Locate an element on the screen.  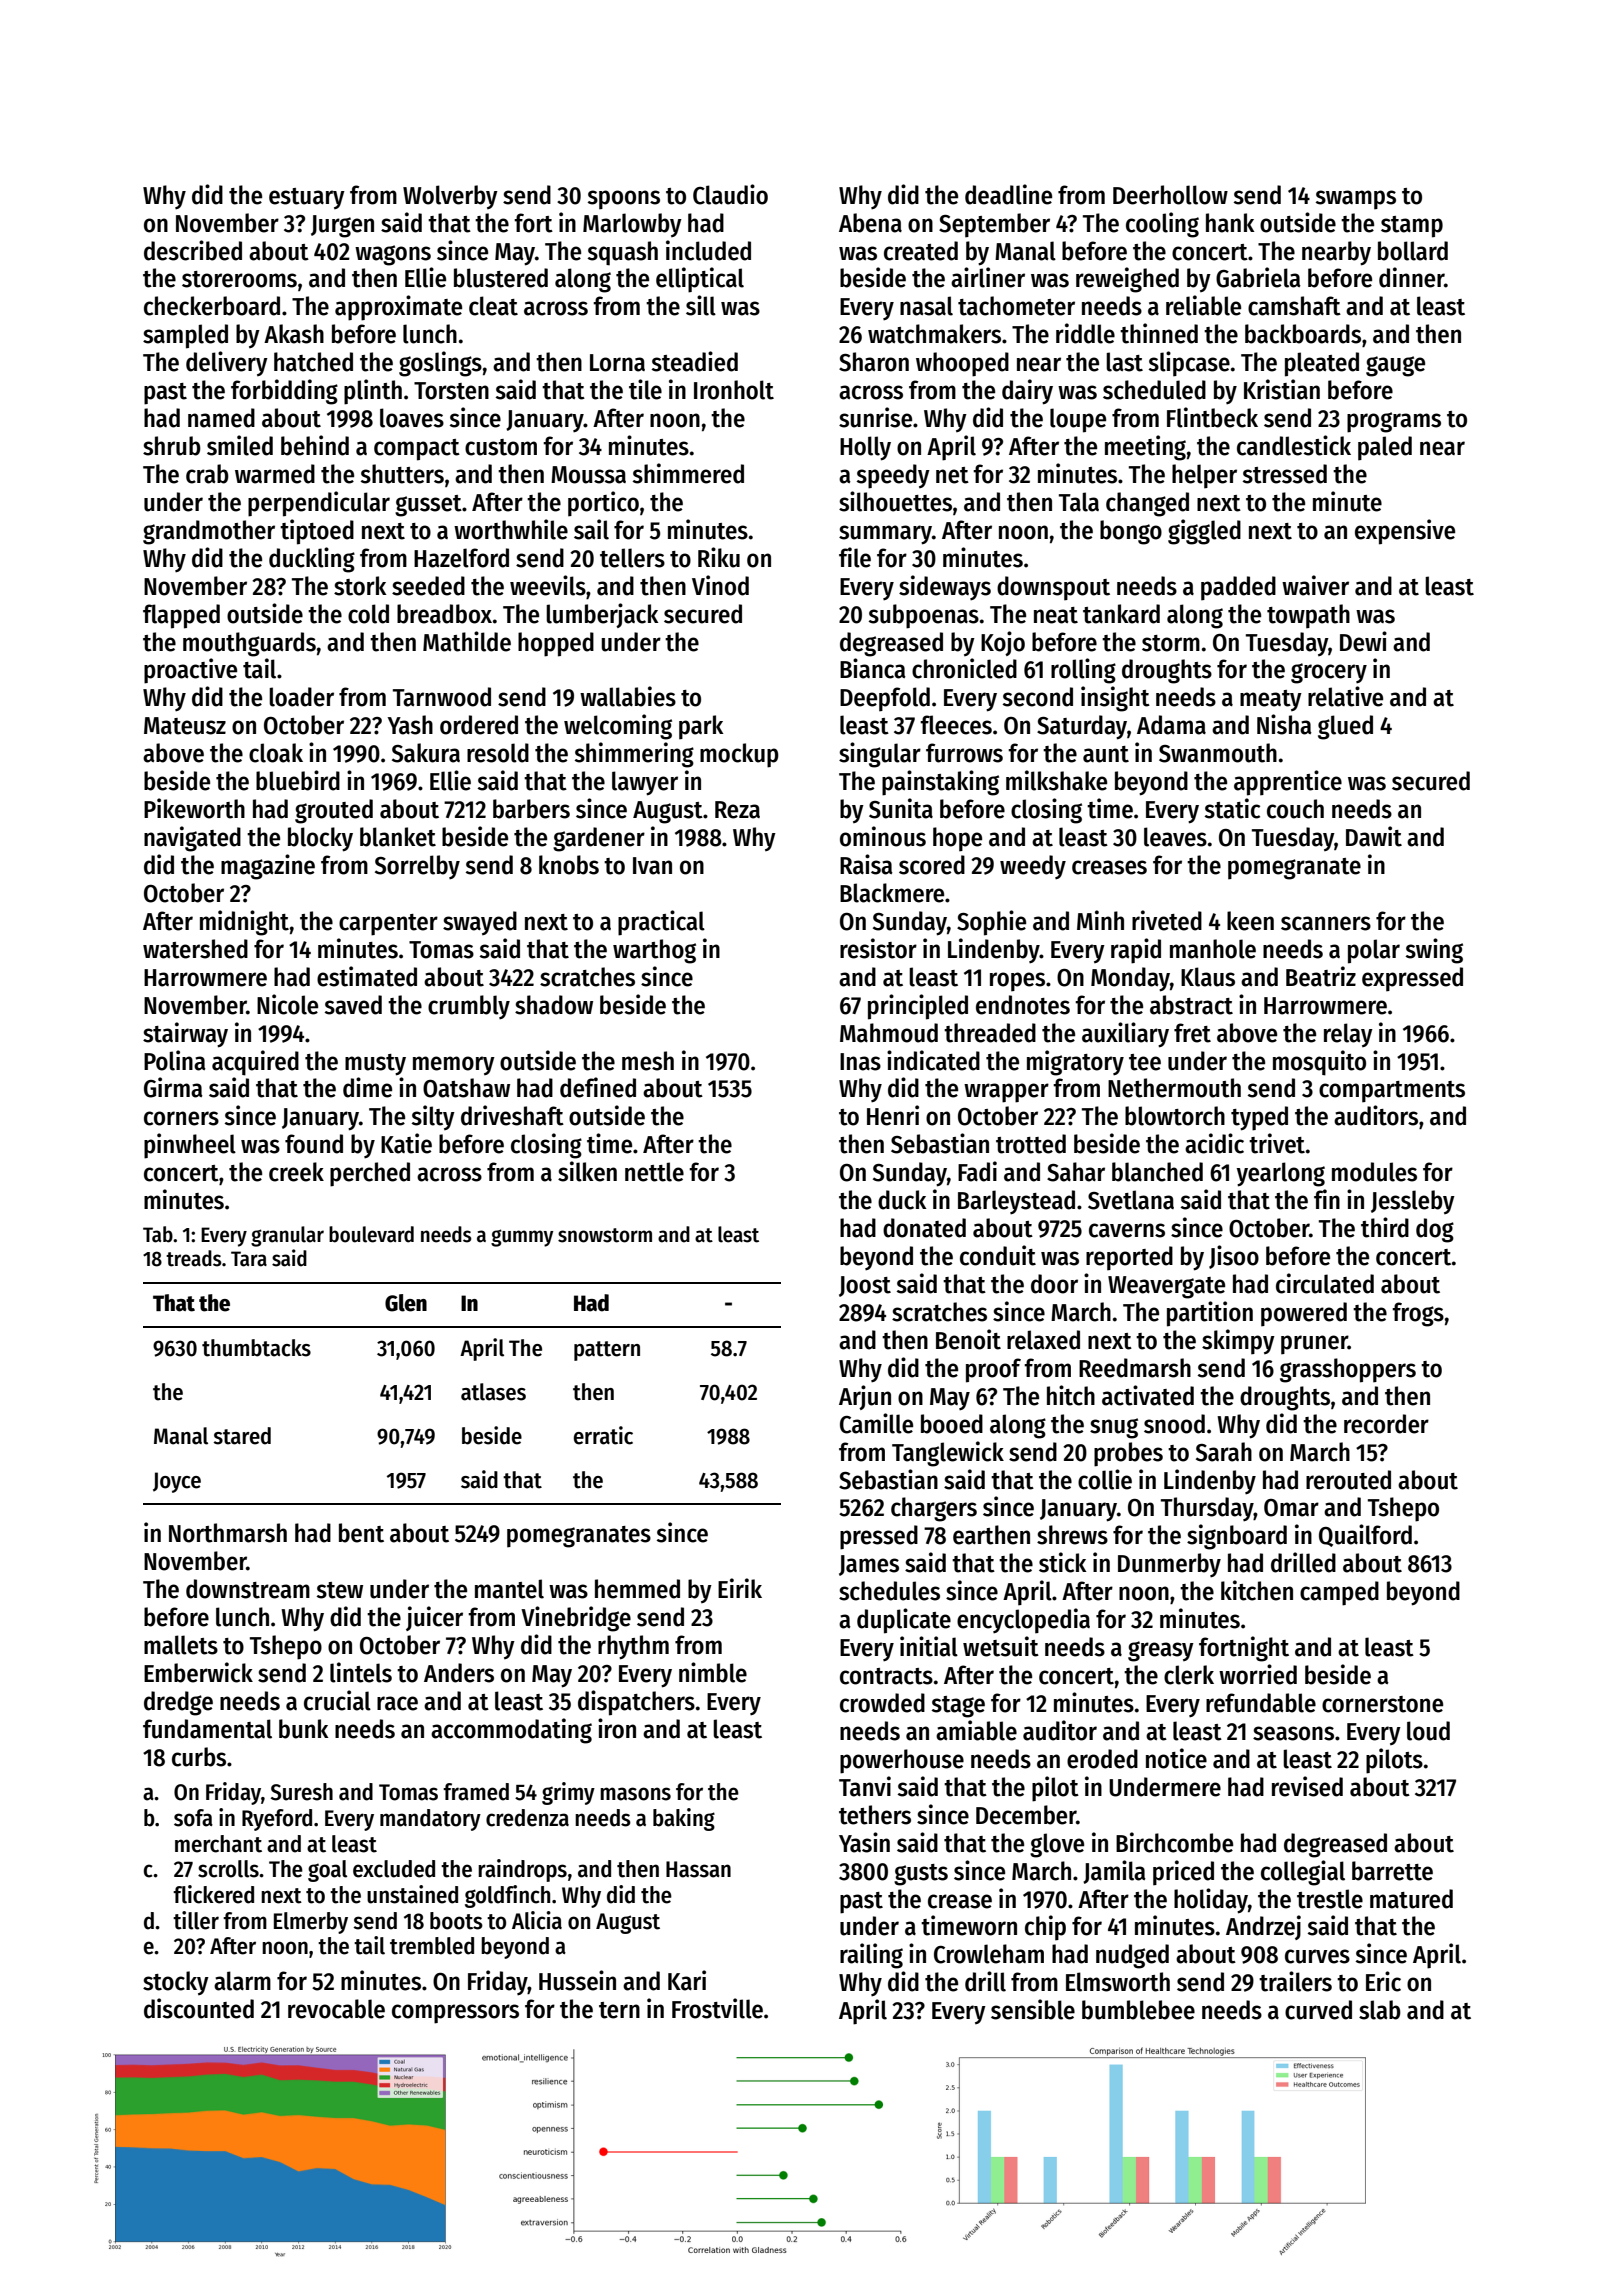
thumbtacks is located at coordinates (256, 1348).
